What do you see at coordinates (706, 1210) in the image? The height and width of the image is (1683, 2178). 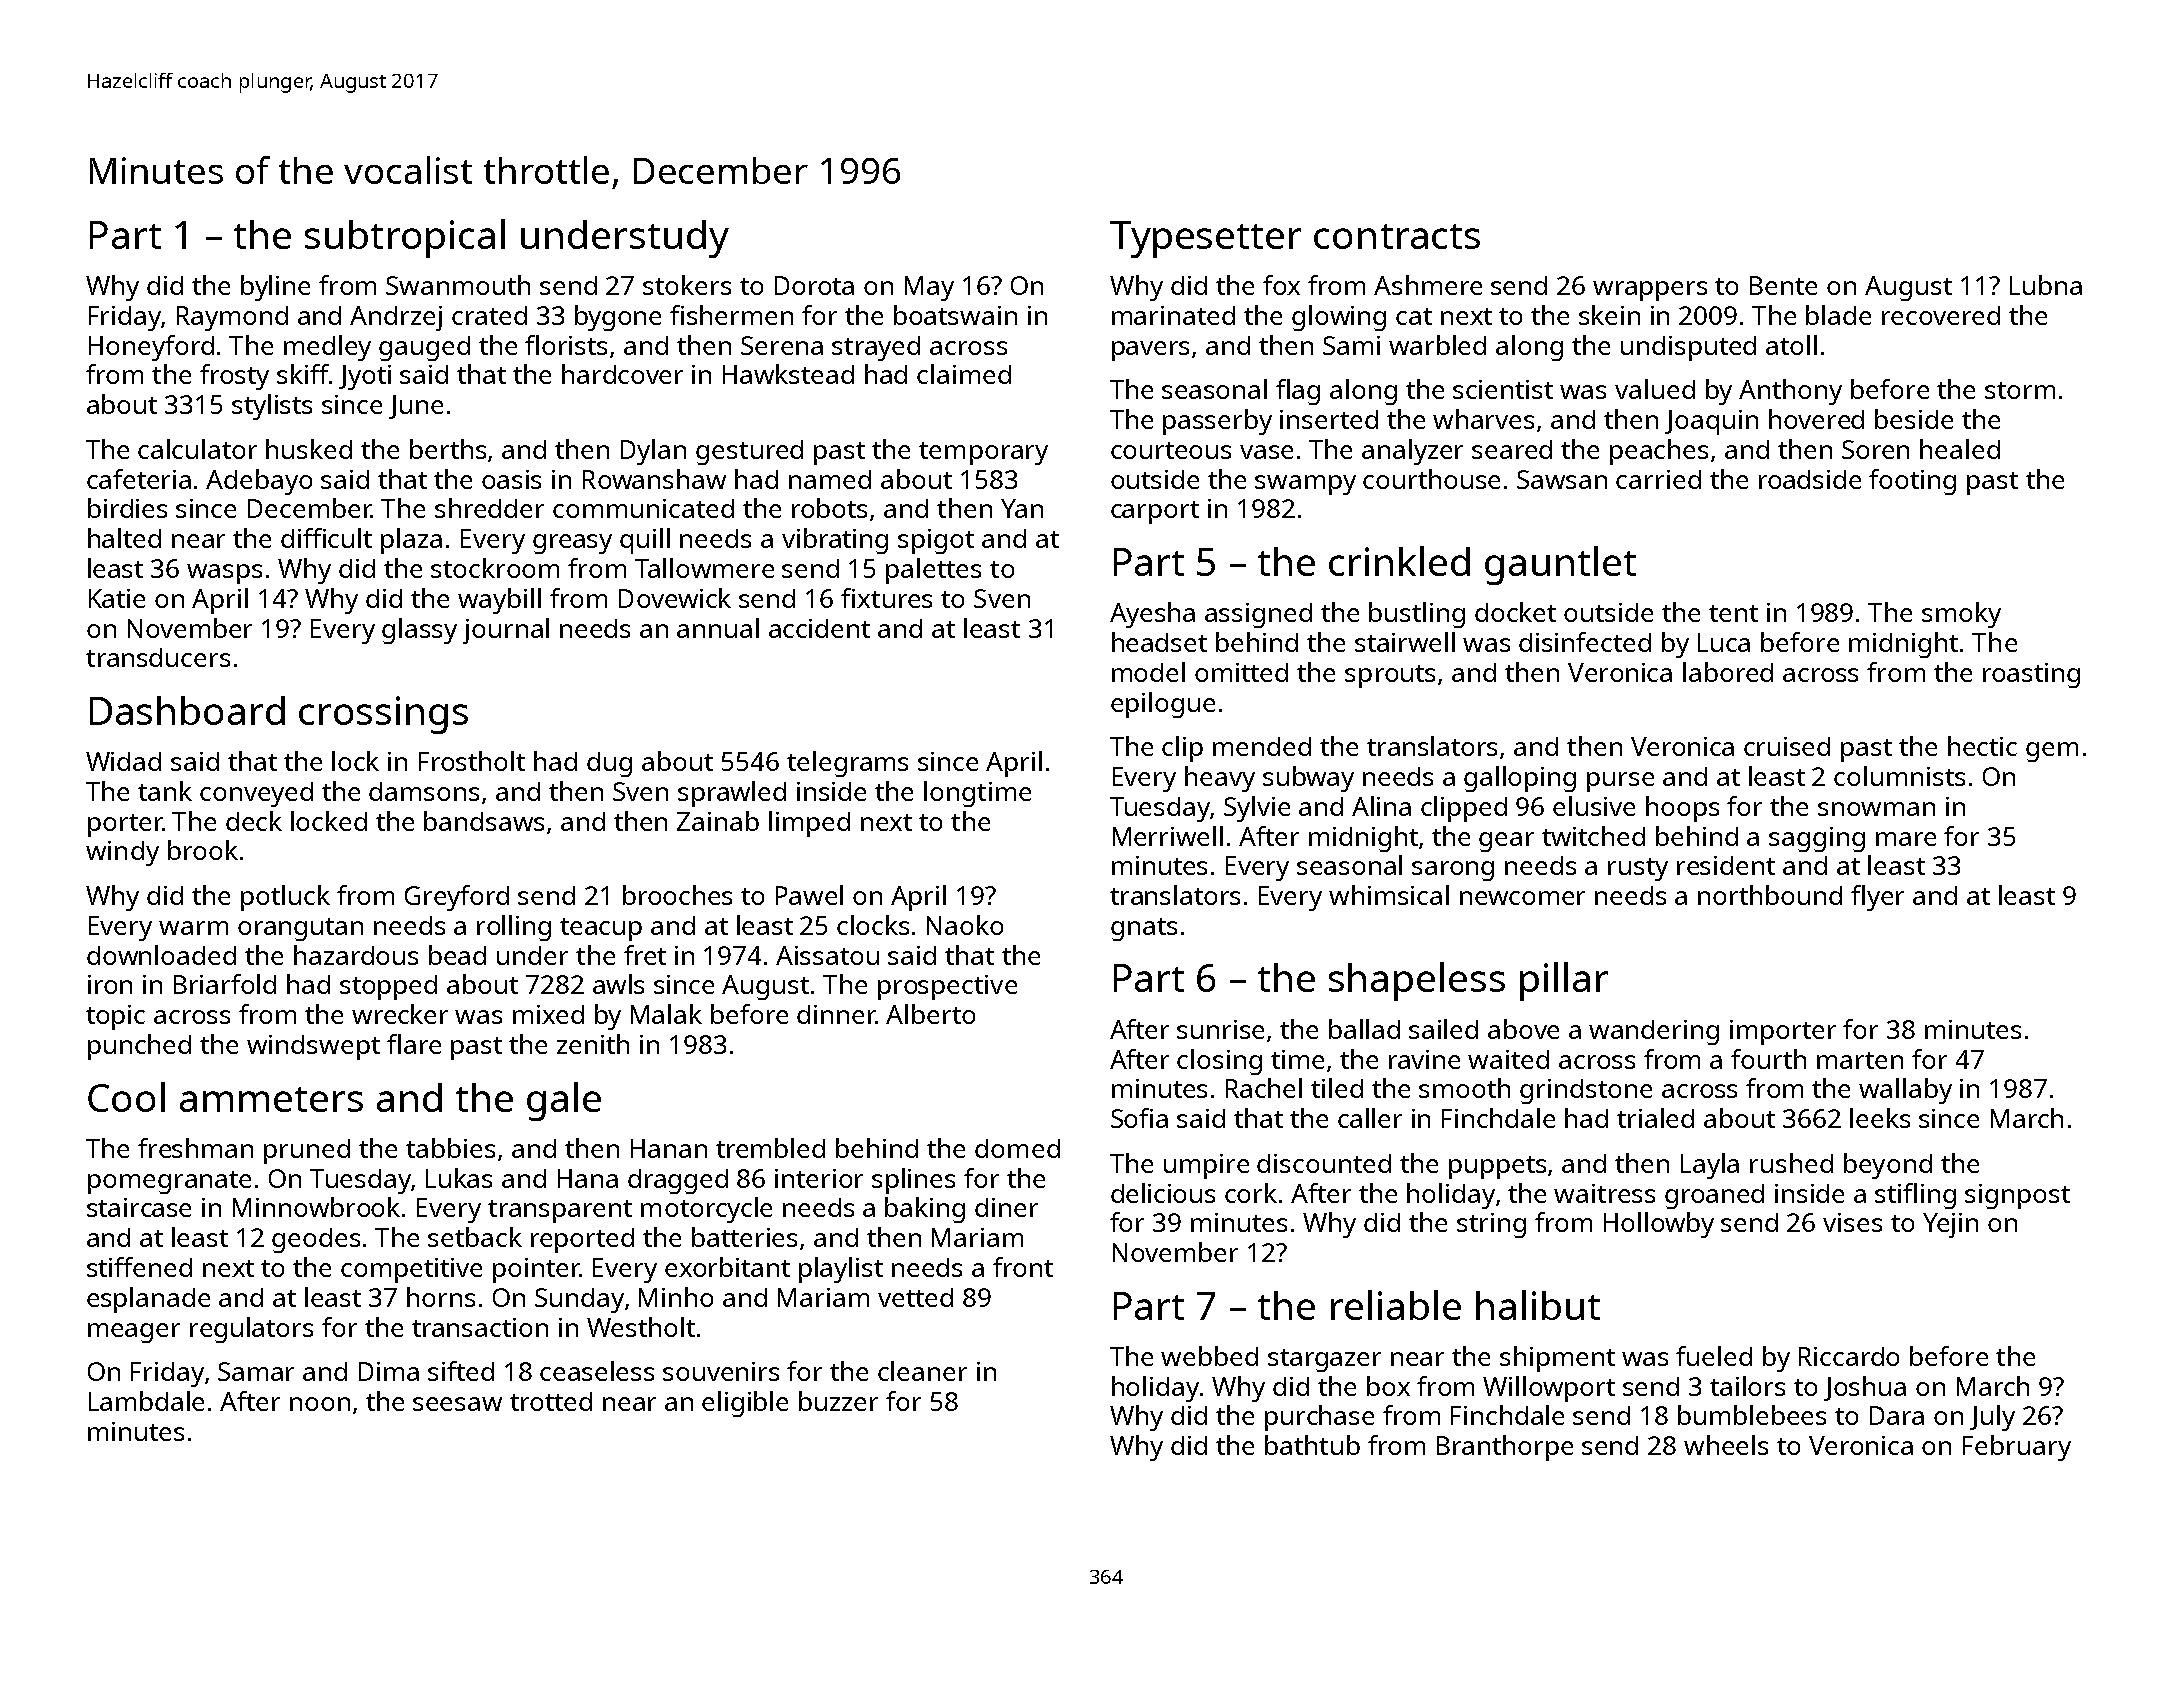 I see `motorcycle` at bounding box center [706, 1210].
